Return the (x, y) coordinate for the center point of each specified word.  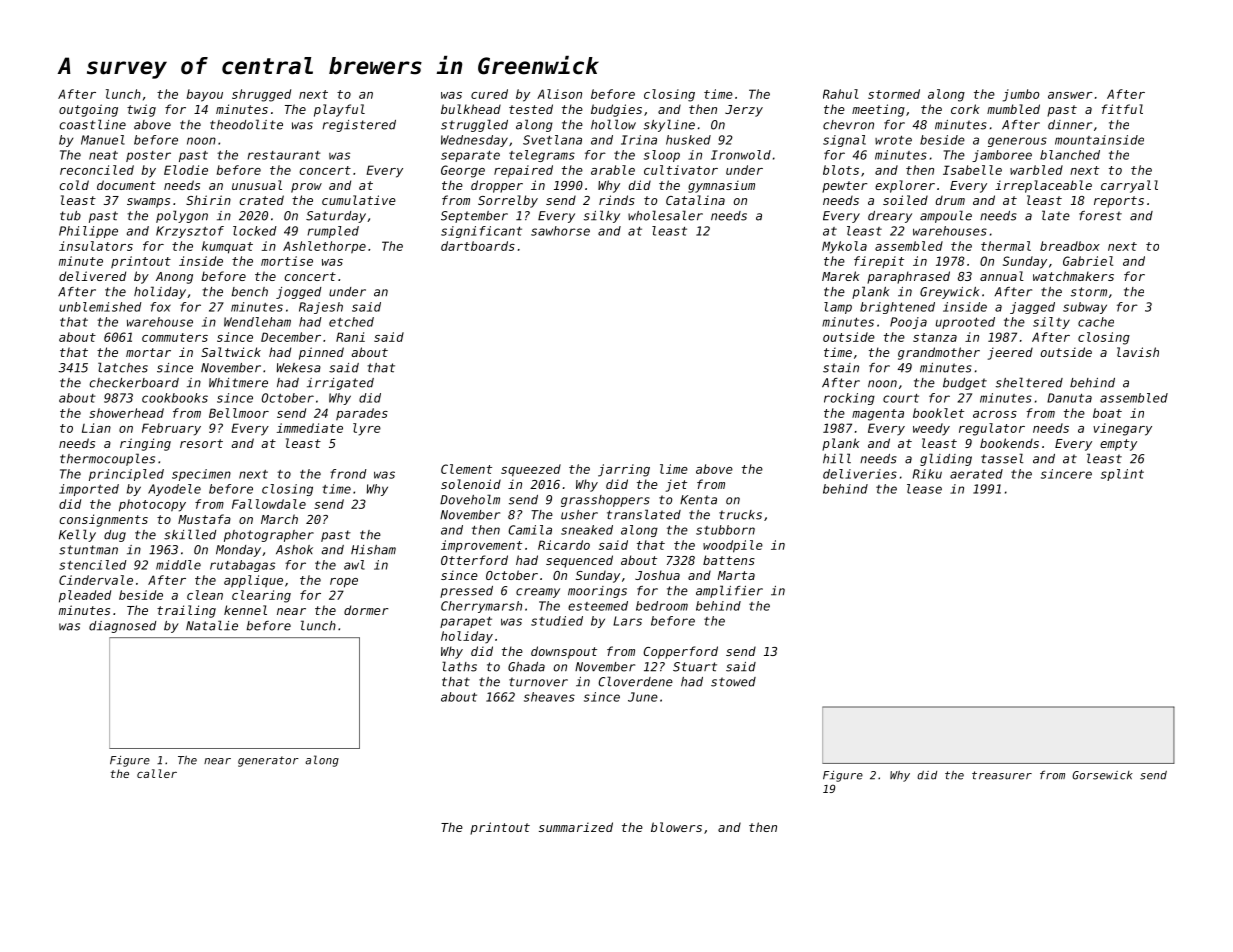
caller (157, 773)
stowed (733, 682)
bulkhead (471, 109)
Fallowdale (269, 504)
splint (1122, 475)
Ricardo (564, 545)
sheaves (549, 697)
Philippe (88, 232)
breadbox (1070, 246)
